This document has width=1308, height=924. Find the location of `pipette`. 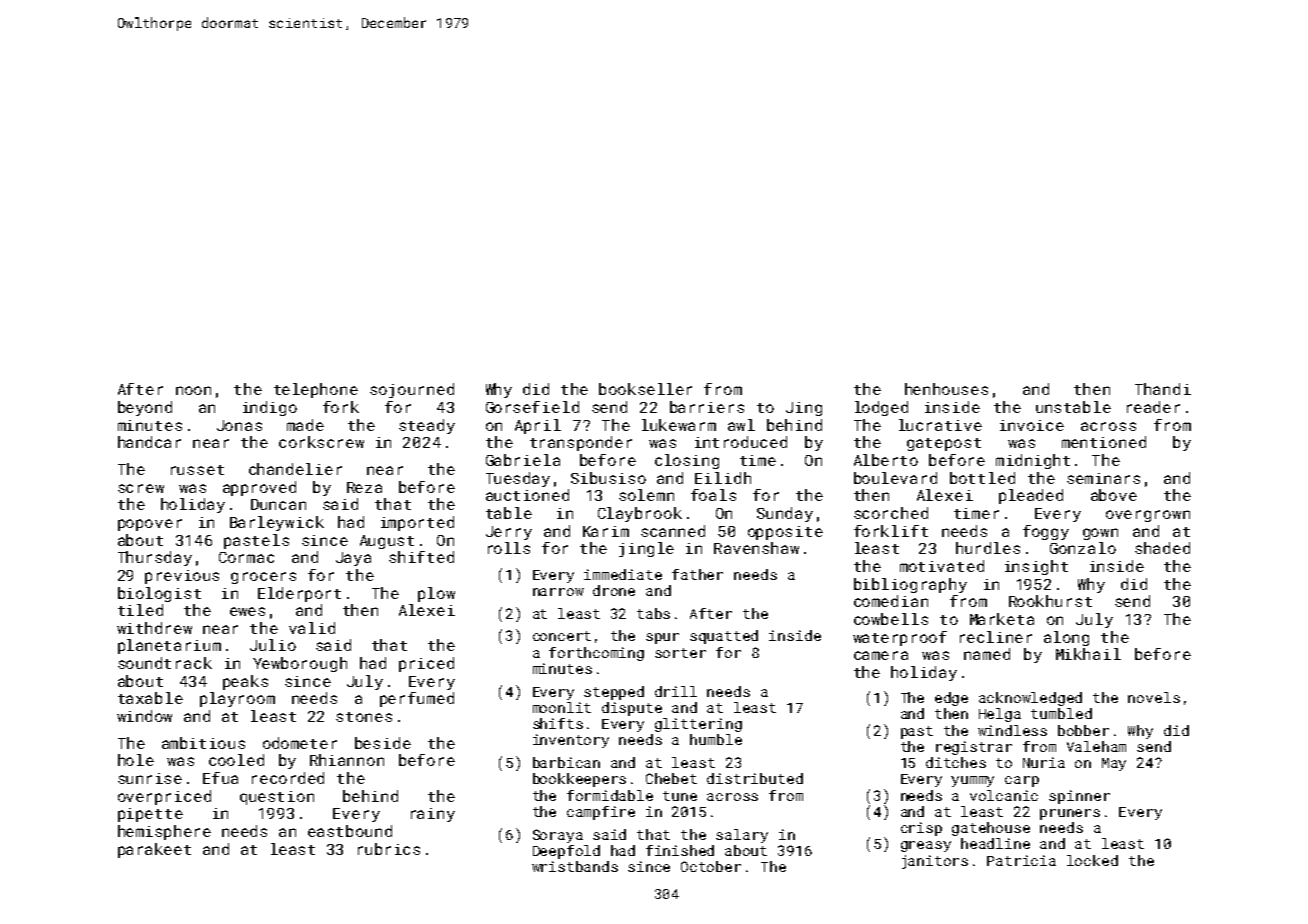

pipette is located at coordinates (150, 815).
